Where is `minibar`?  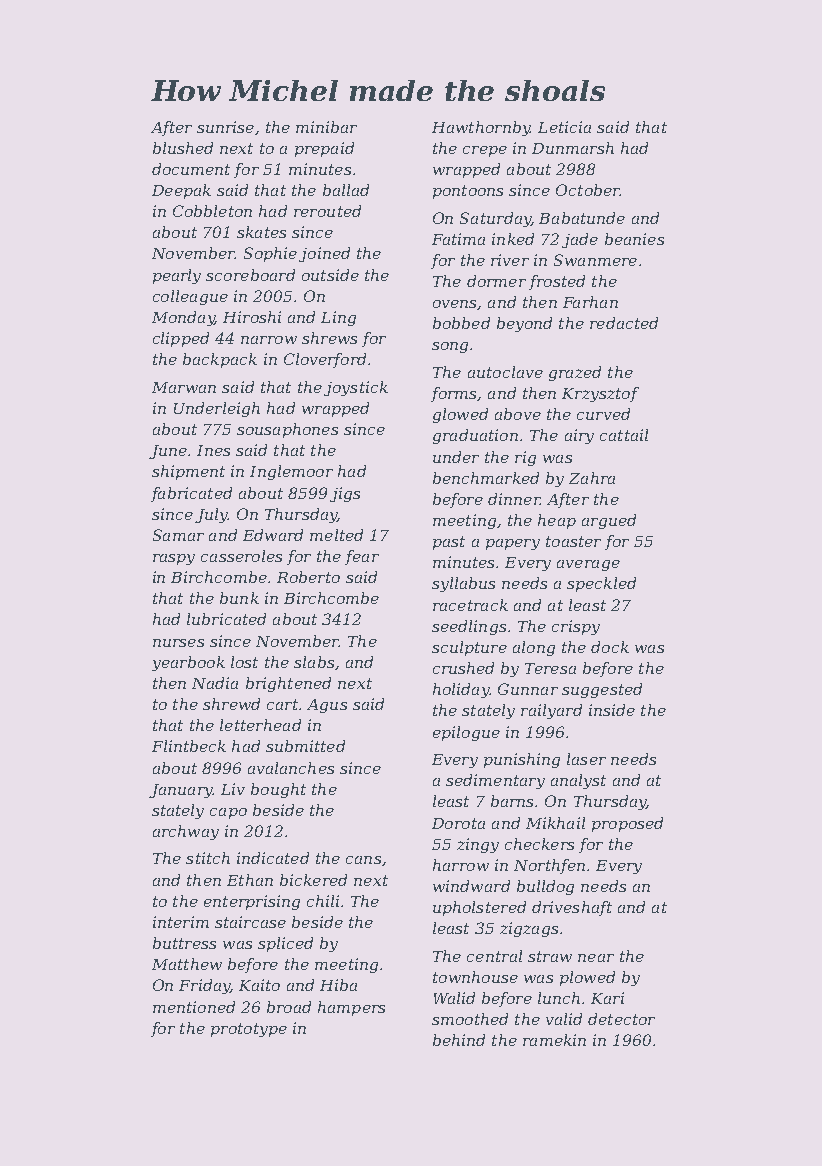
minibar is located at coordinates (326, 127).
